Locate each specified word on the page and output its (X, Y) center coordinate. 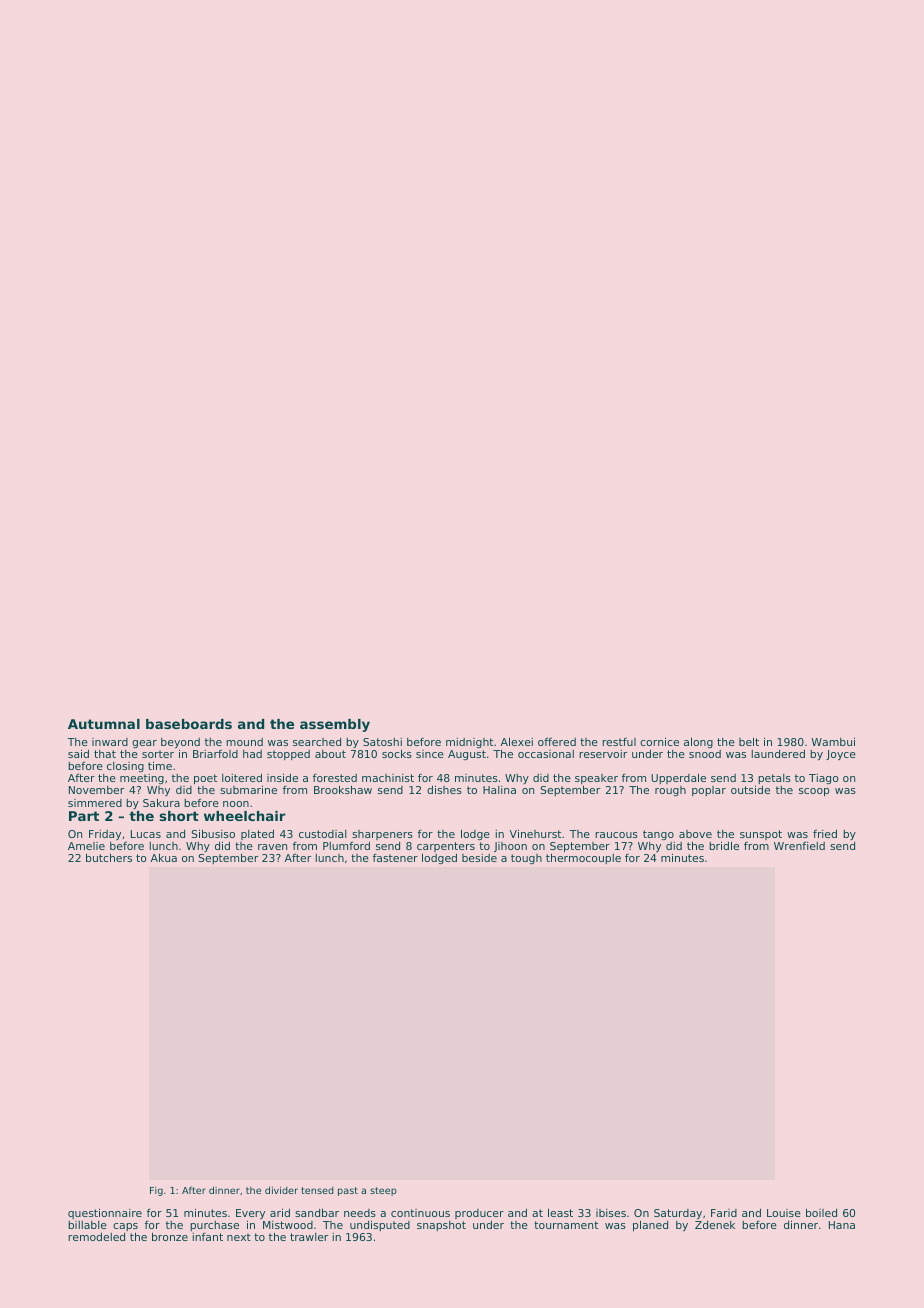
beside (479, 858)
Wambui (833, 741)
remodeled (96, 1237)
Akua (164, 857)
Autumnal (104, 724)
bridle (724, 845)
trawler (309, 1237)
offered (557, 741)
